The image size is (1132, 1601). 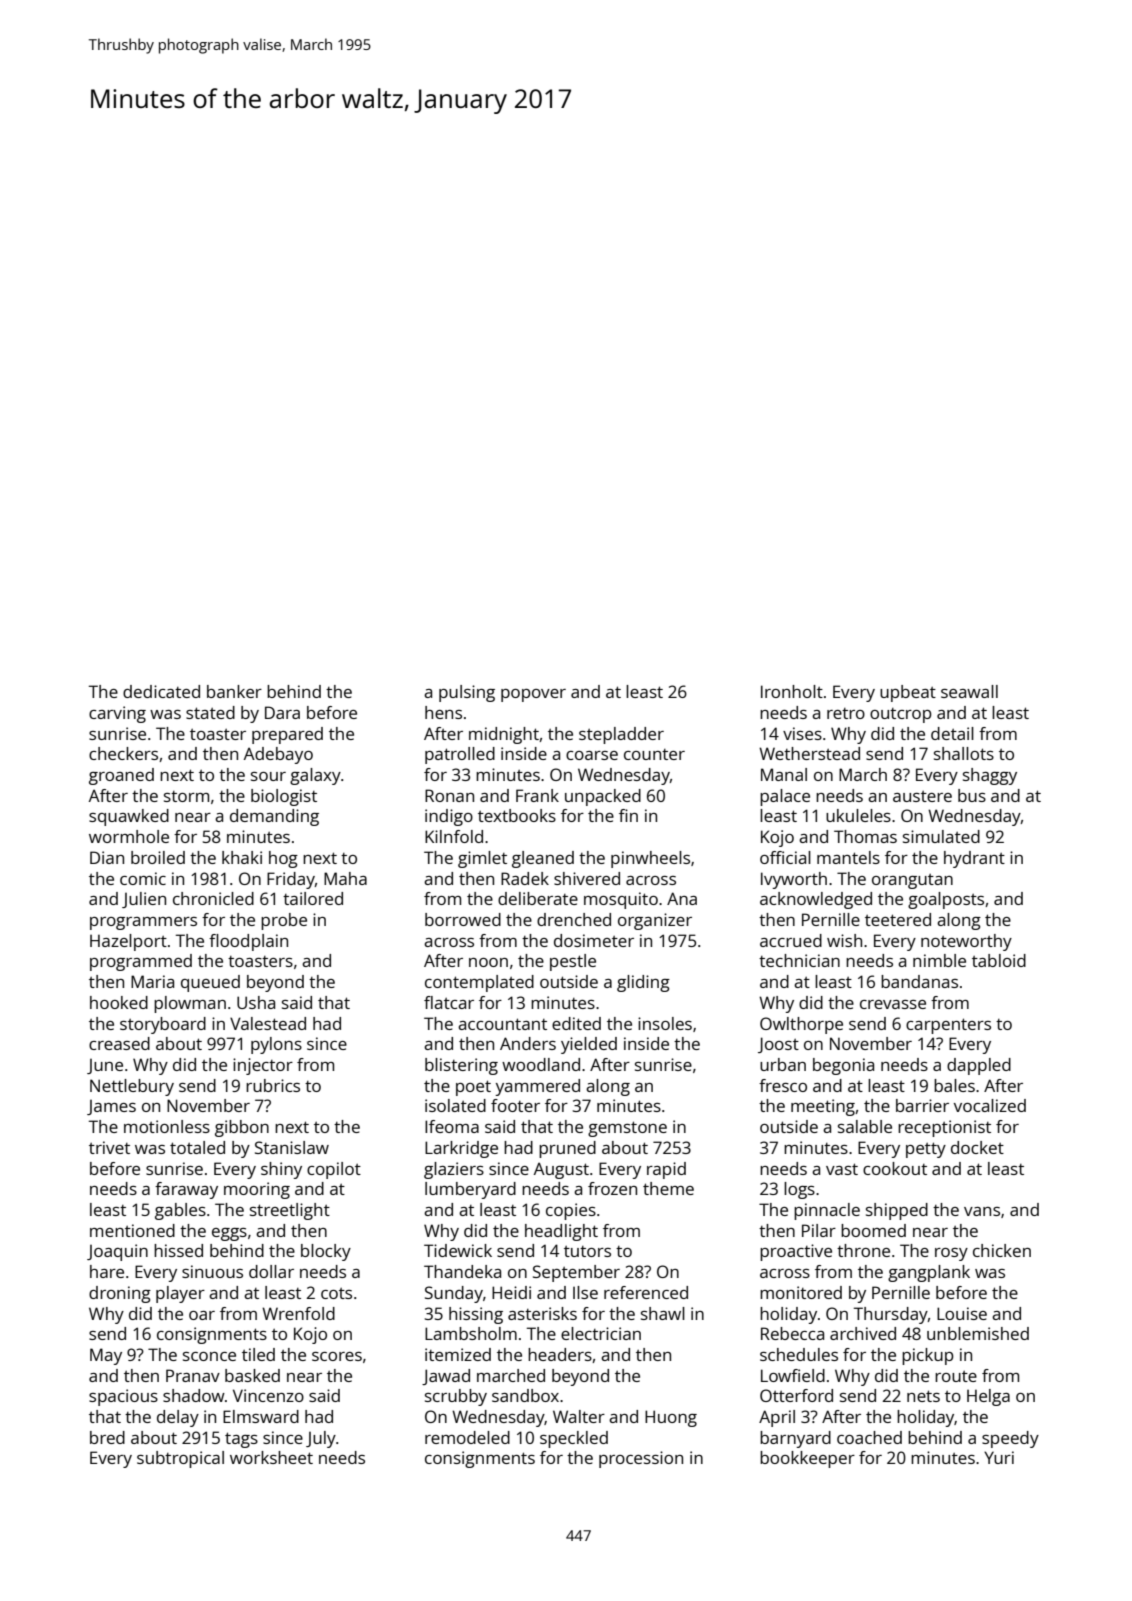 What do you see at coordinates (912, 881) in the screenshot?
I see `orangutan` at bounding box center [912, 881].
